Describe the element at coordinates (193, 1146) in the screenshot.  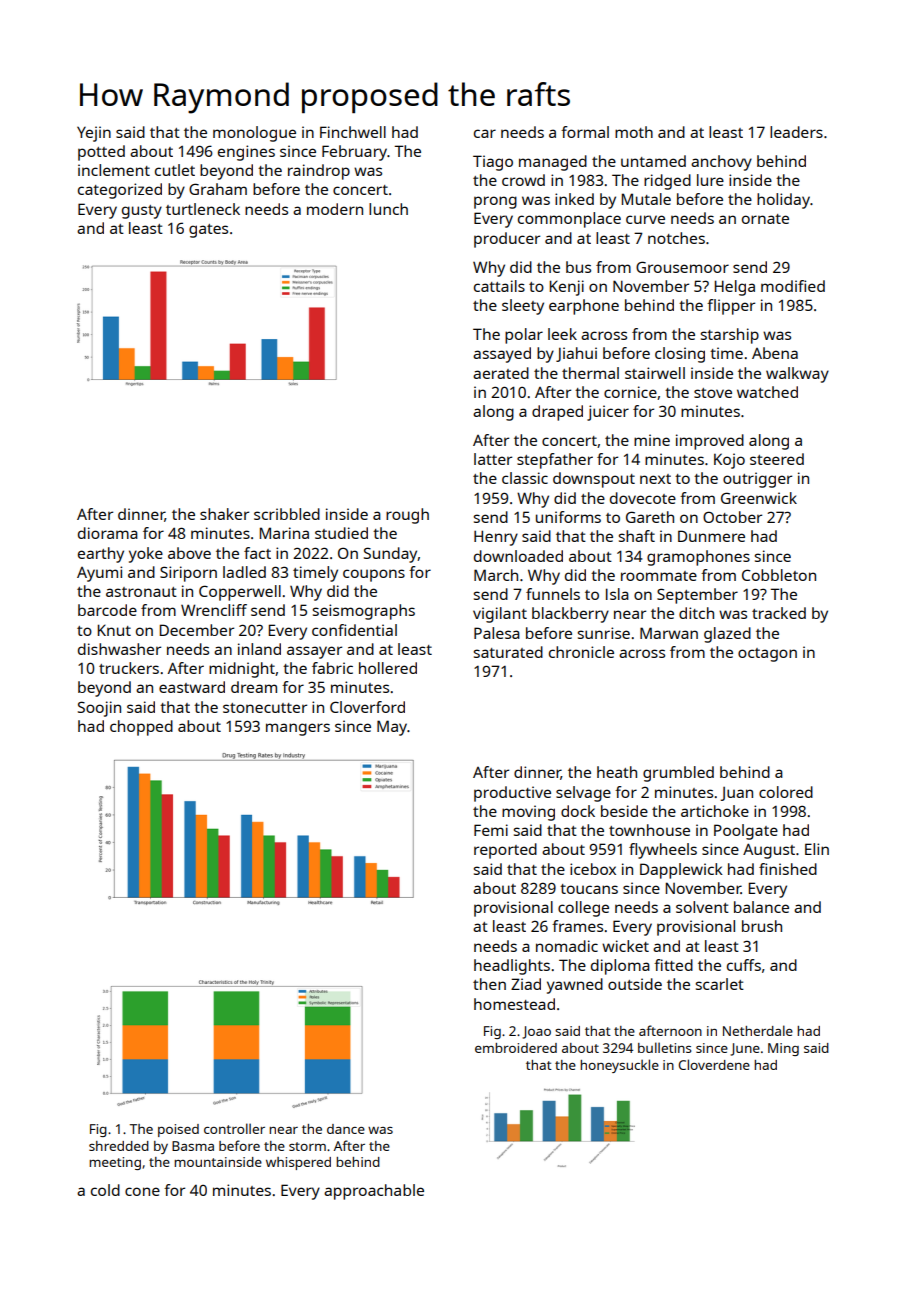
I see `Basma` at that location.
